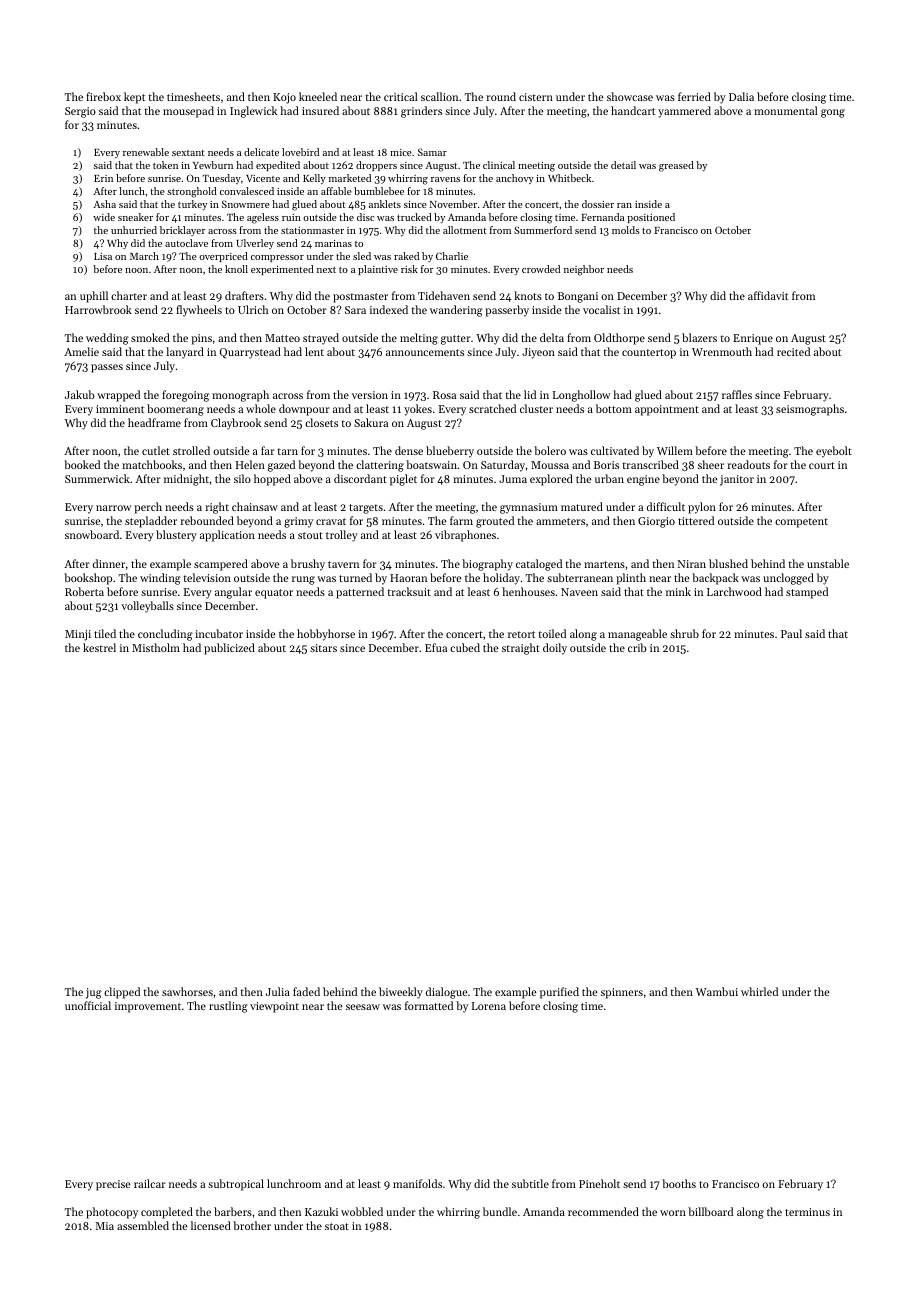 The width and height of the screenshot is (924, 1308). Describe the element at coordinates (500, 1211) in the screenshot. I see `bundle` at that location.
